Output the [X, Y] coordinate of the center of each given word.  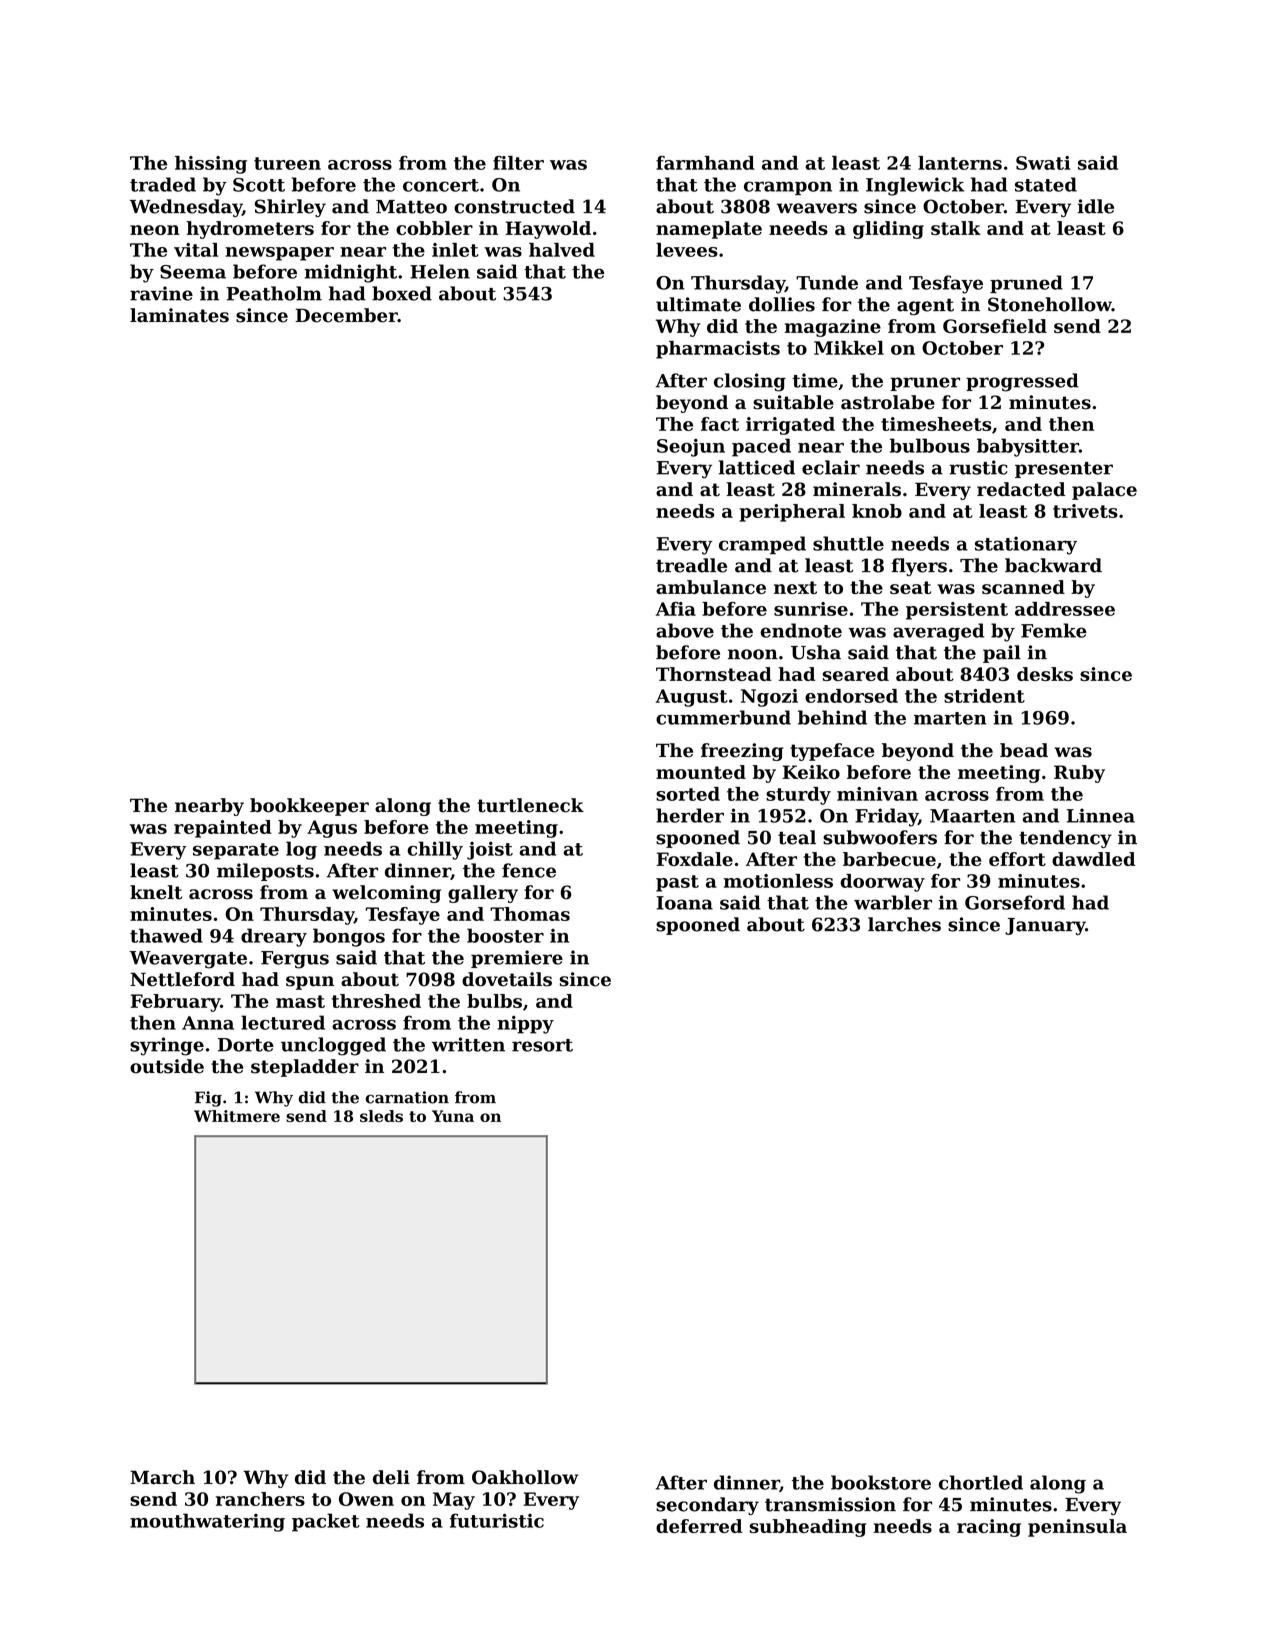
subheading [808, 1528]
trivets [1085, 511]
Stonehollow [1050, 304]
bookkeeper [309, 807]
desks [1045, 674]
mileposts [265, 872]
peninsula [1077, 1528]
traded [163, 184]
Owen [366, 1499]
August [692, 698]
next [795, 587]
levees [687, 250]
